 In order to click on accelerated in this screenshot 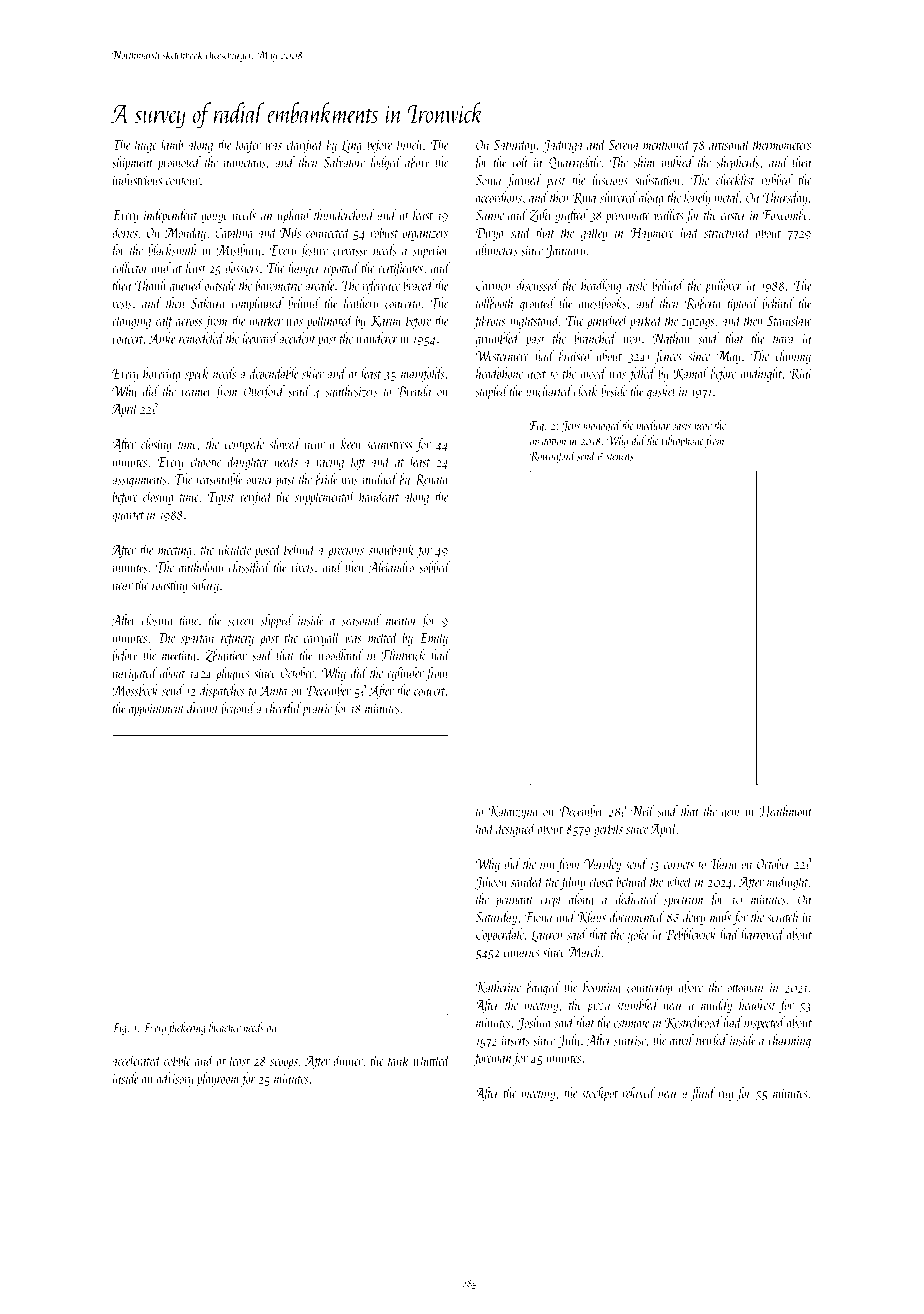, I will do `click(137, 1060)`.
